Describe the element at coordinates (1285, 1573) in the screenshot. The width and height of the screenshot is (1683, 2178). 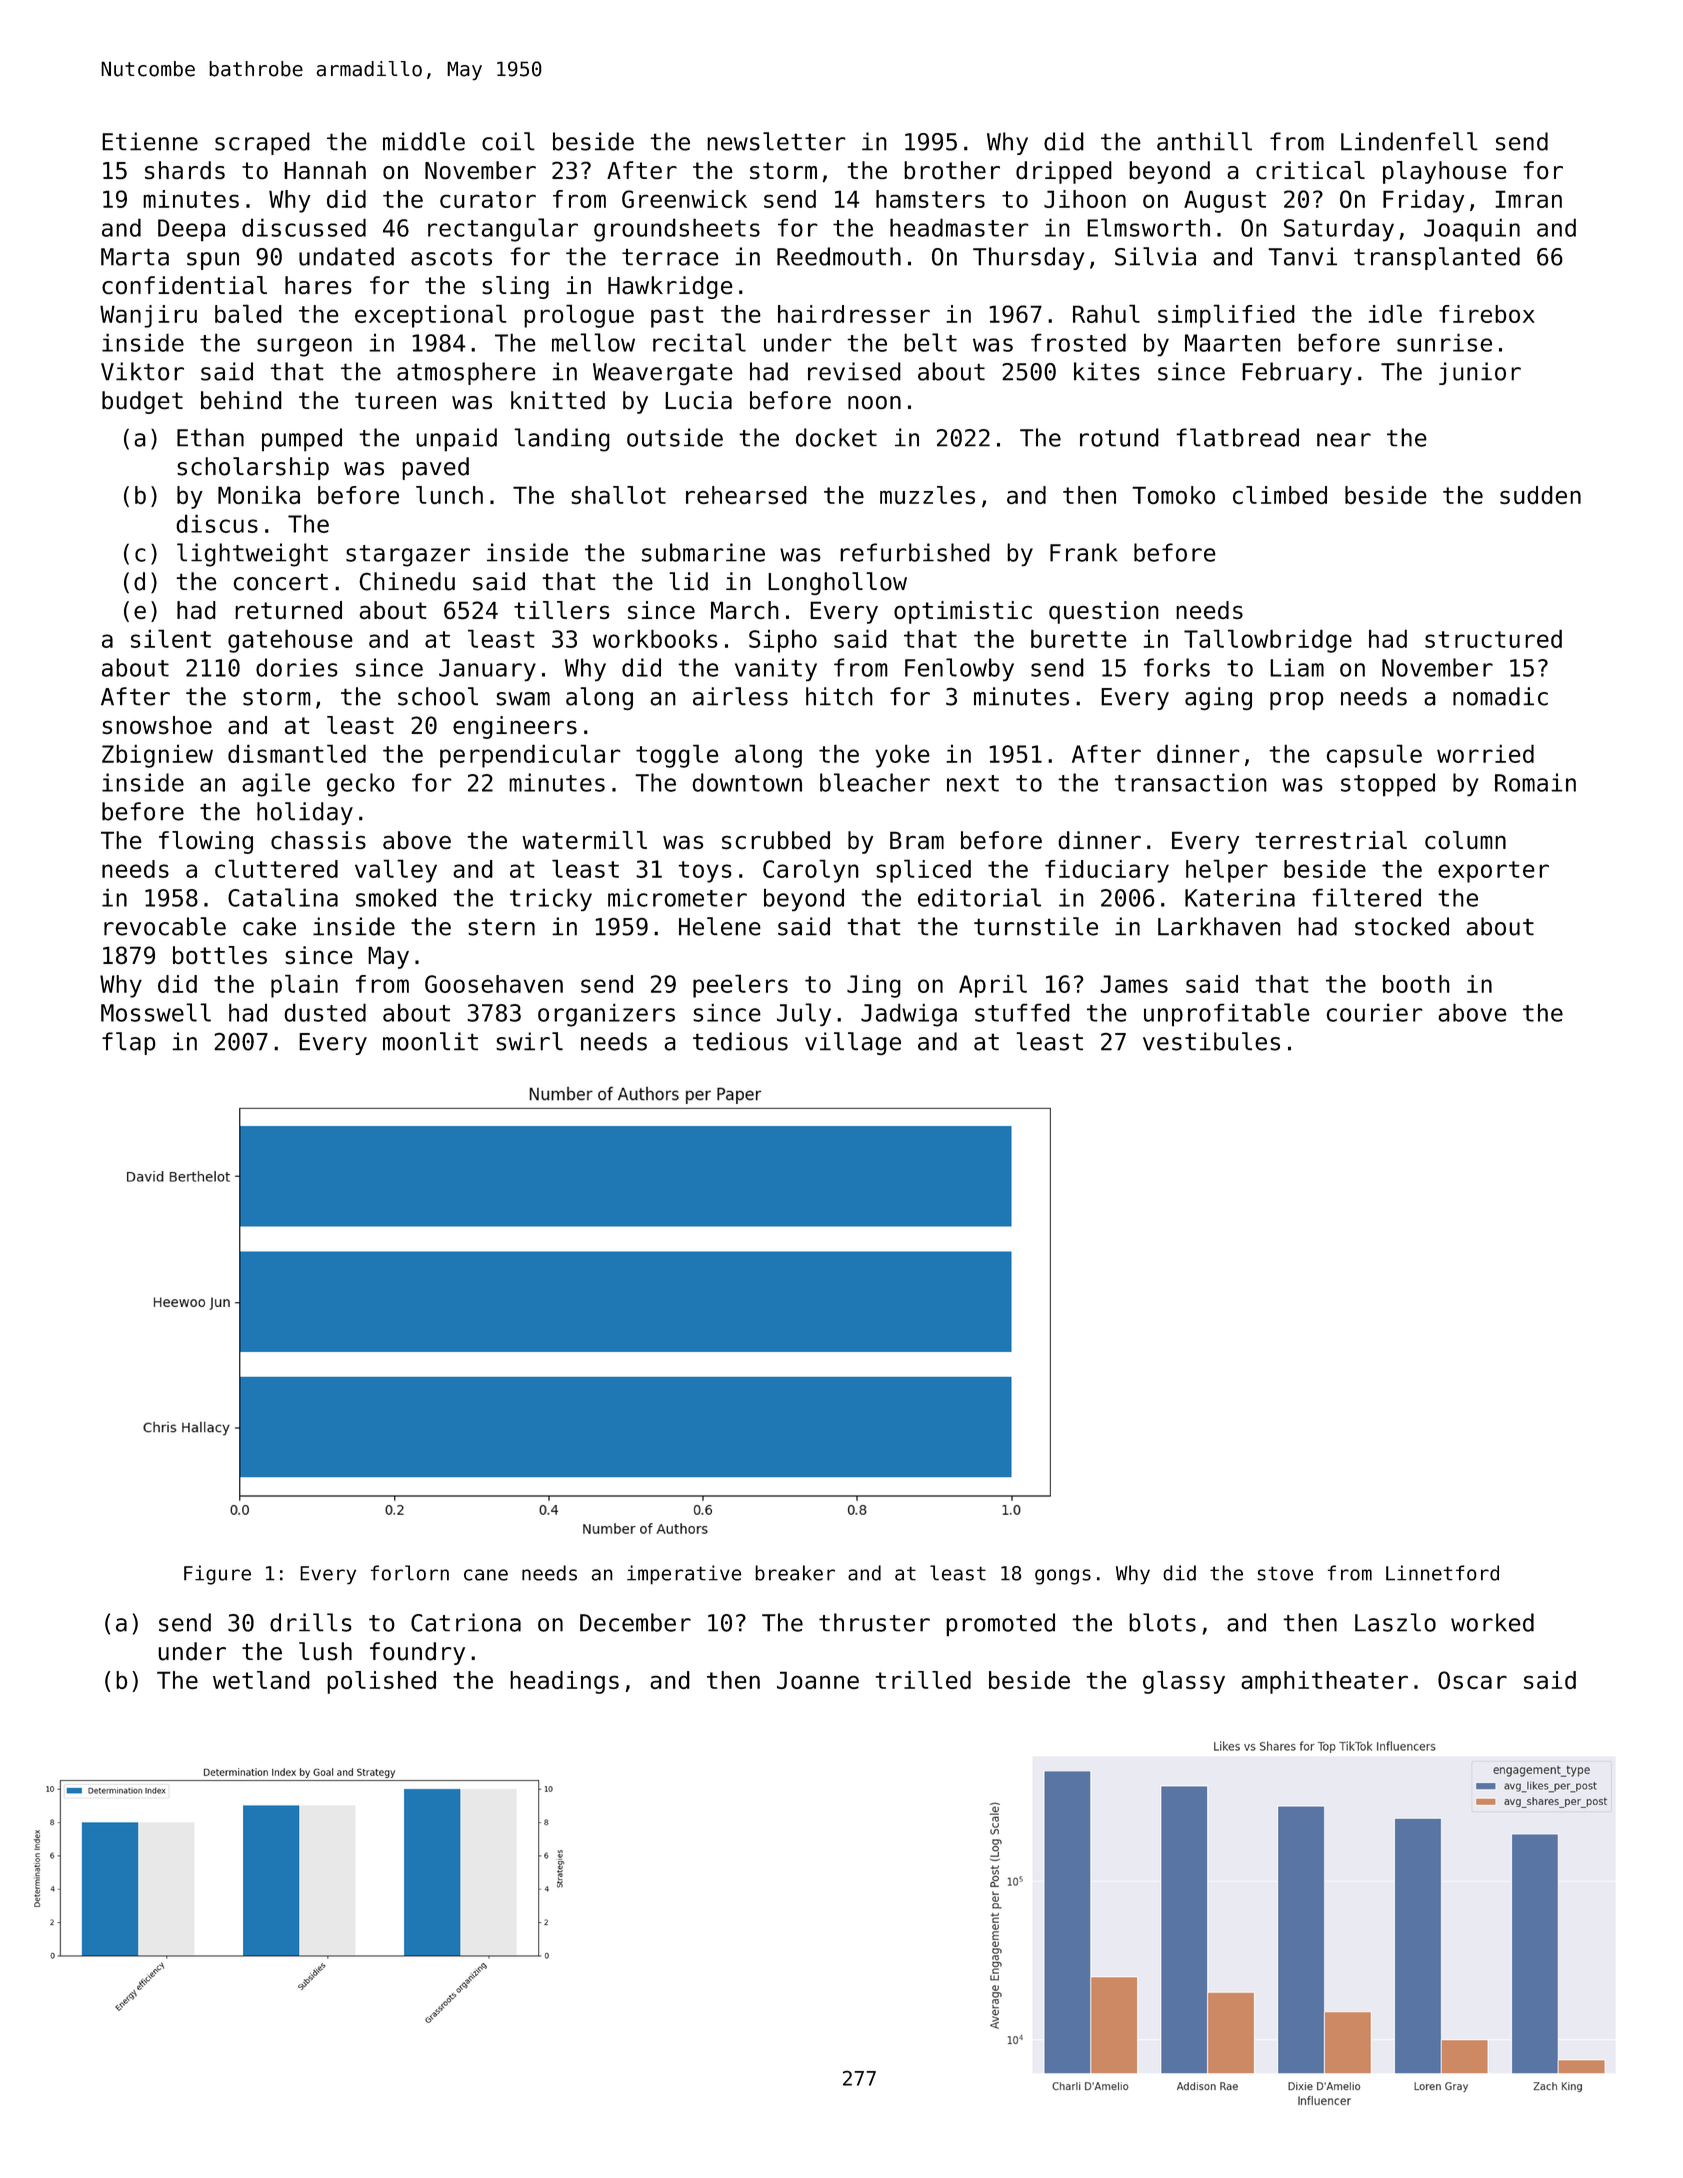
I see `stove` at that location.
